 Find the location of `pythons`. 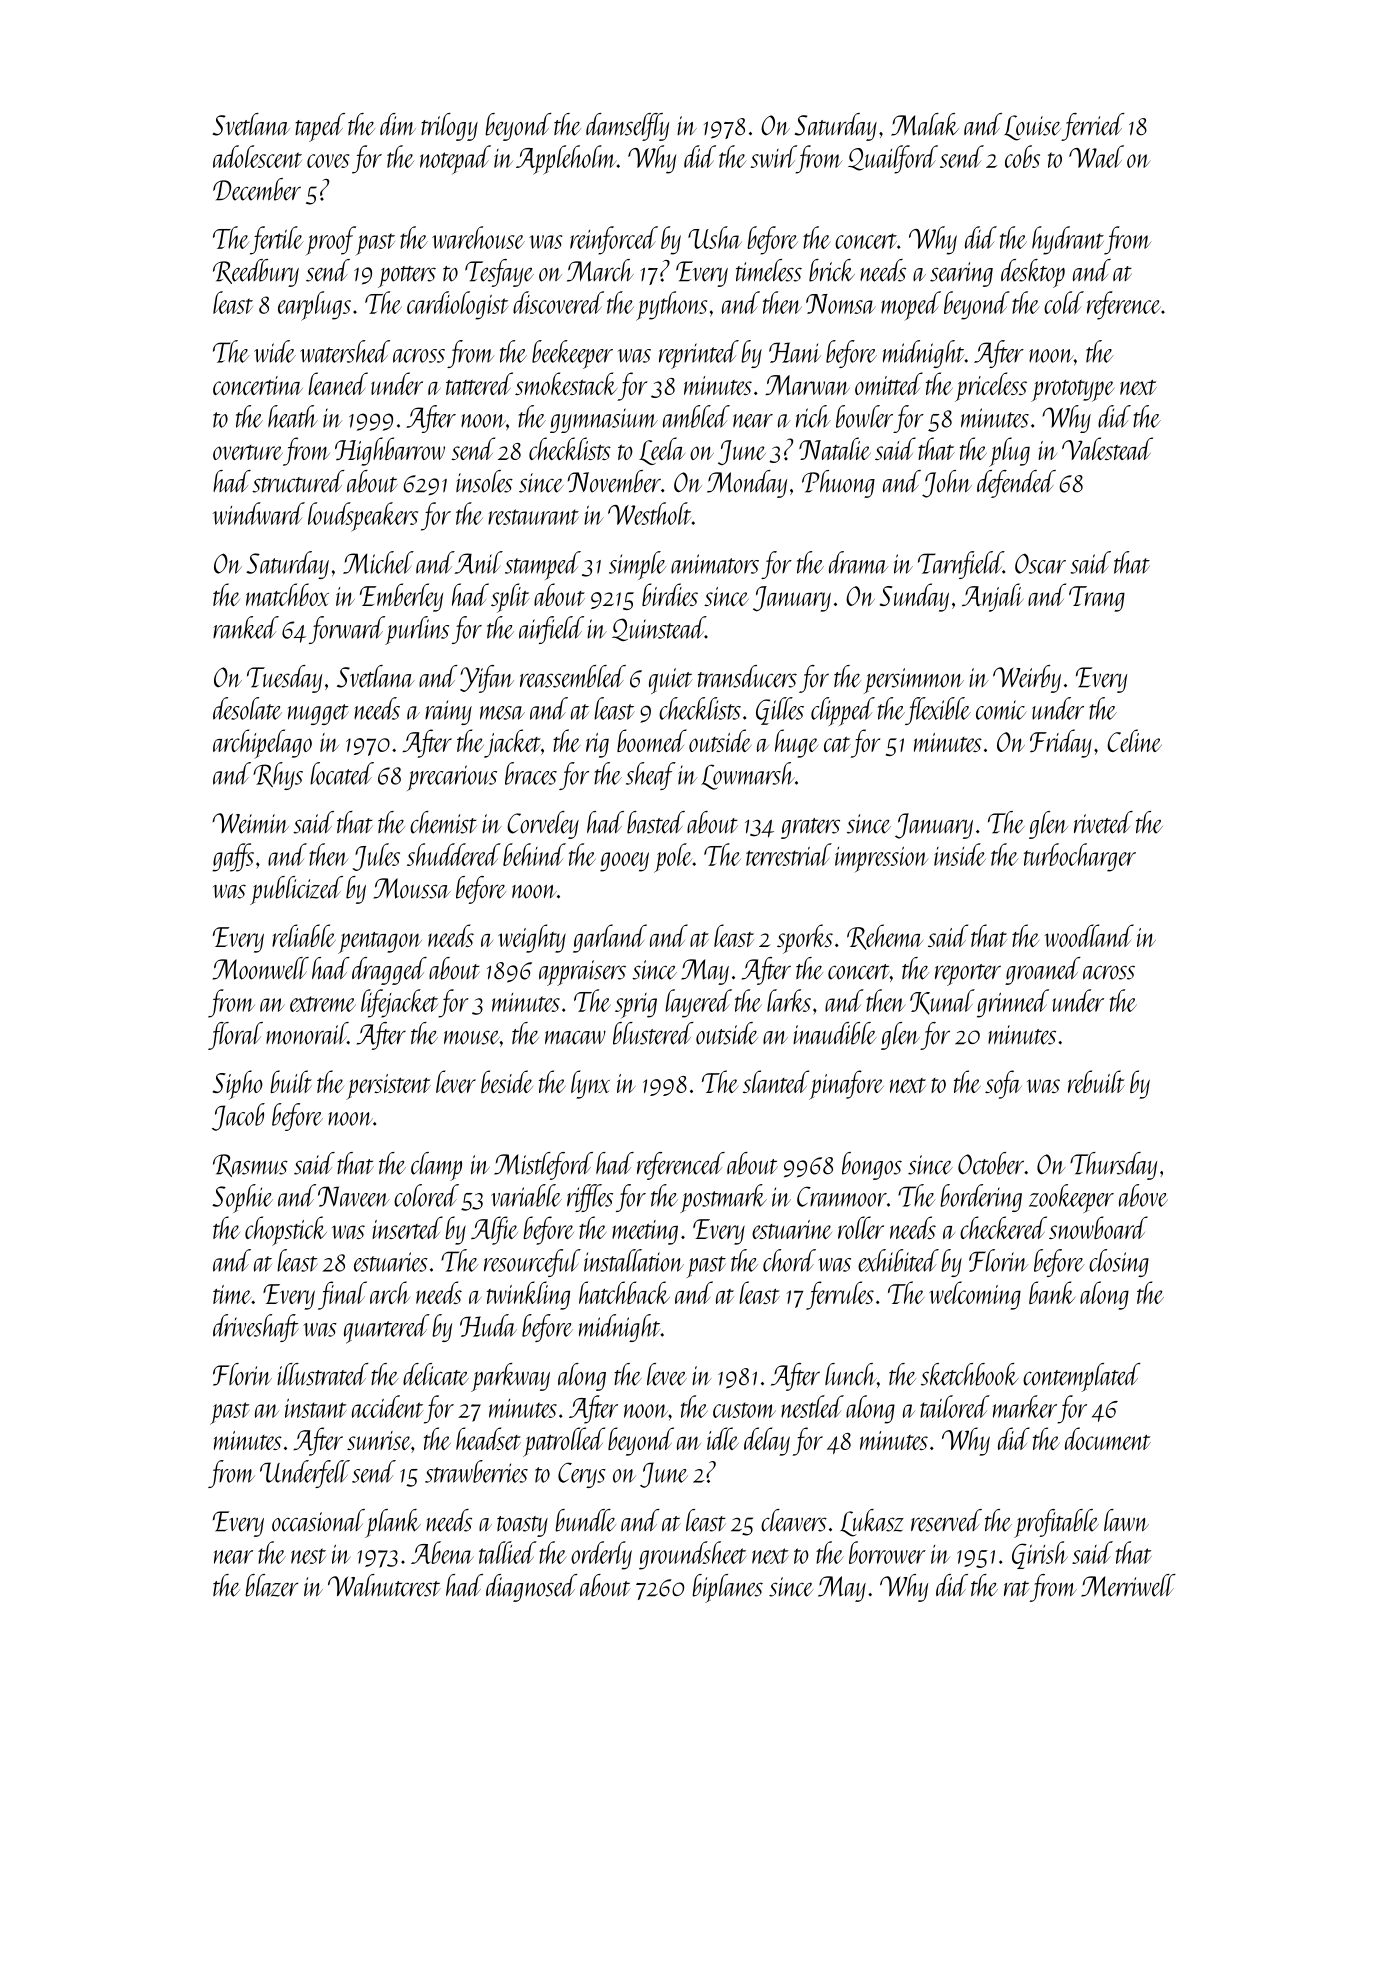

pythons is located at coordinates (671, 306).
